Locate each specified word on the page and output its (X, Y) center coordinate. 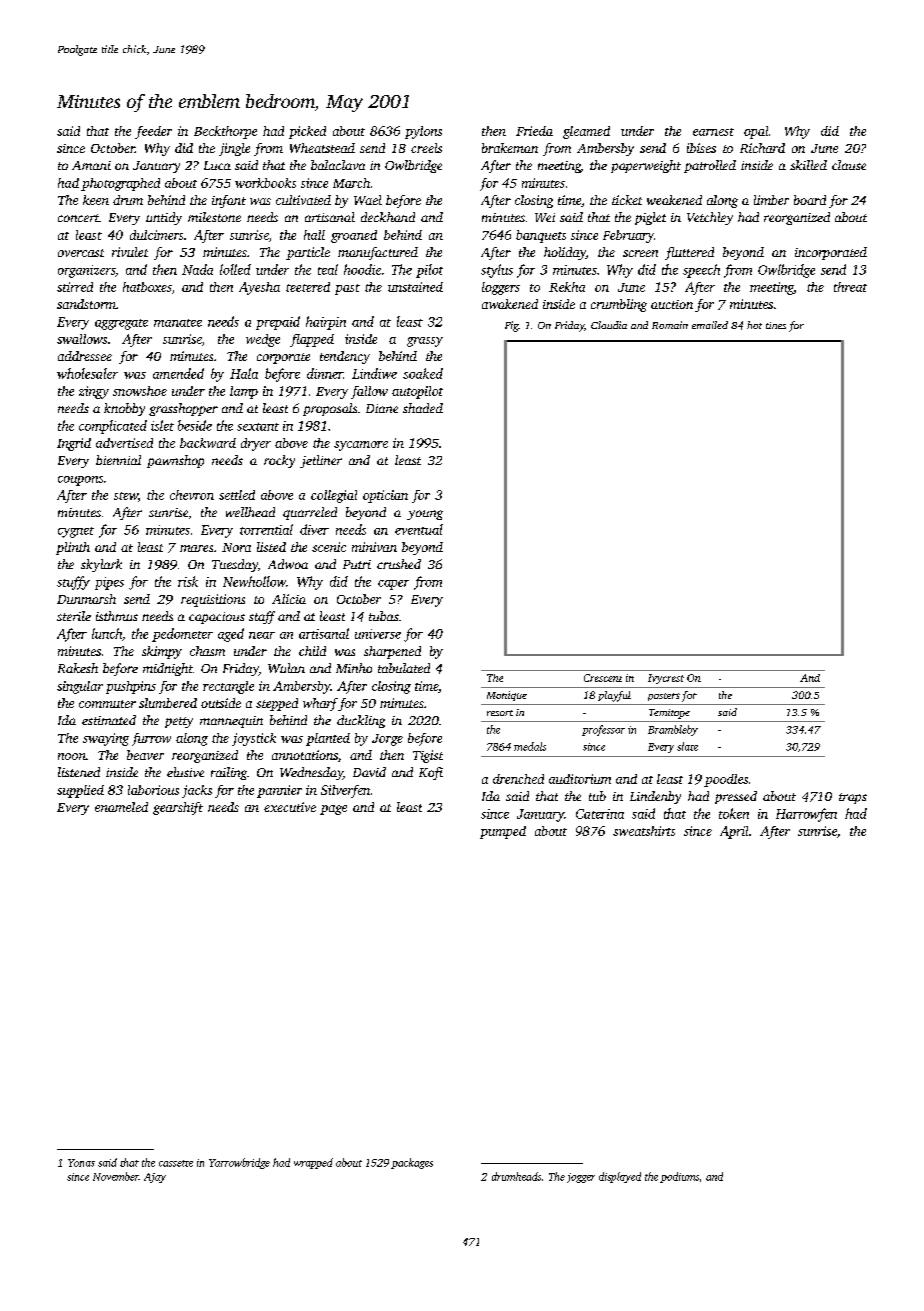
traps (853, 798)
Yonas (81, 1163)
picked (307, 132)
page (333, 810)
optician (385, 496)
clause (849, 165)
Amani (91, 165)
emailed (710, 325)
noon (72, 756)
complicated (113, 427)
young (425, 515)
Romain (670, 325)
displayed (620, 1177)
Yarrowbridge (239, 1163)
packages (412, 1163)
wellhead (250, 512)
